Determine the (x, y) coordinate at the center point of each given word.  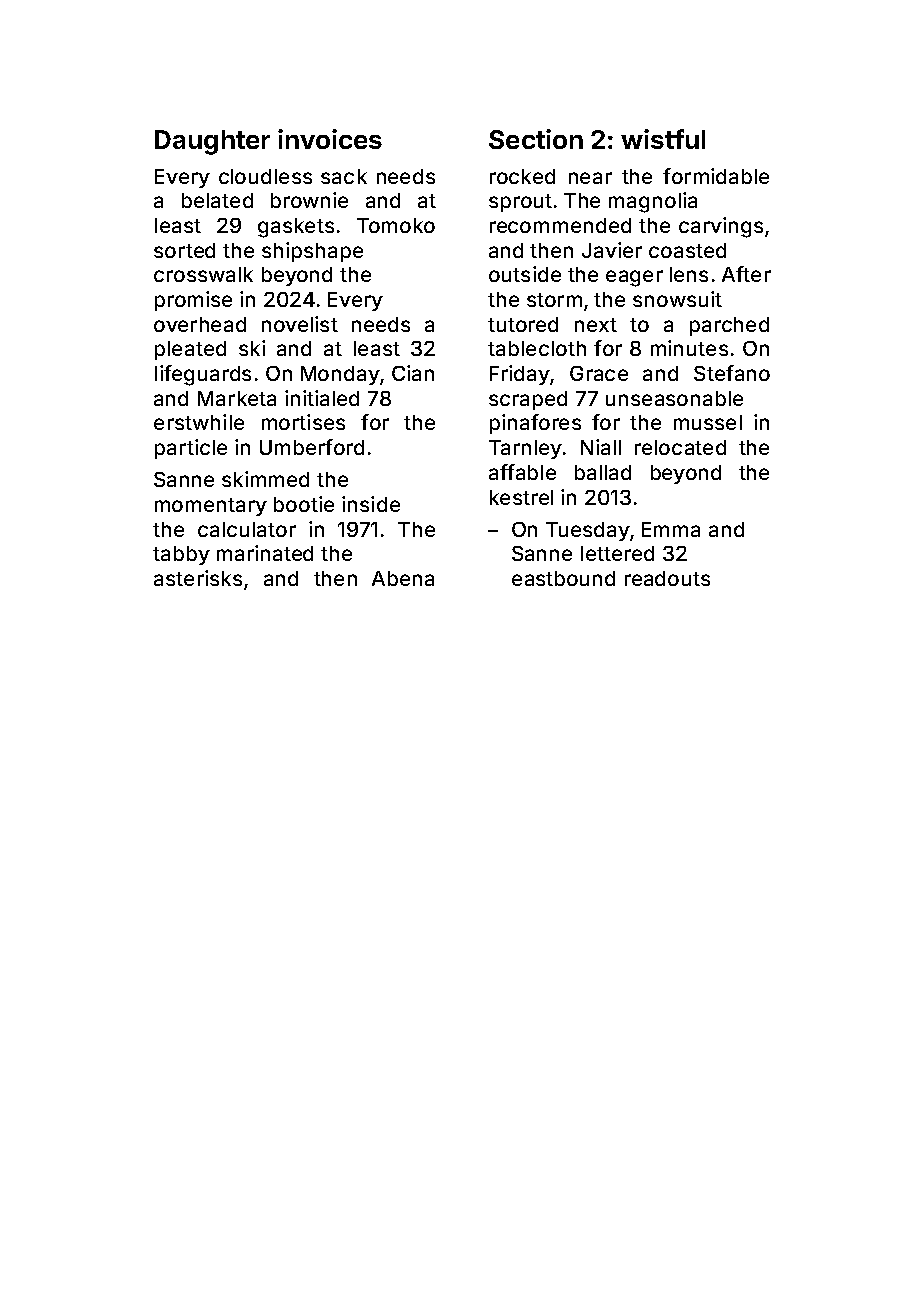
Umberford (312, 447)
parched (729, 326)
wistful (663, 139)
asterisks (198, 578)
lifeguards (203, 375)
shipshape (312, 252)
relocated (680, 447)
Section (536, 139)
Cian (413, 373)
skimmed (265, 479)
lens (689, 274)
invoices (330, 139)
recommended (560, 225)
